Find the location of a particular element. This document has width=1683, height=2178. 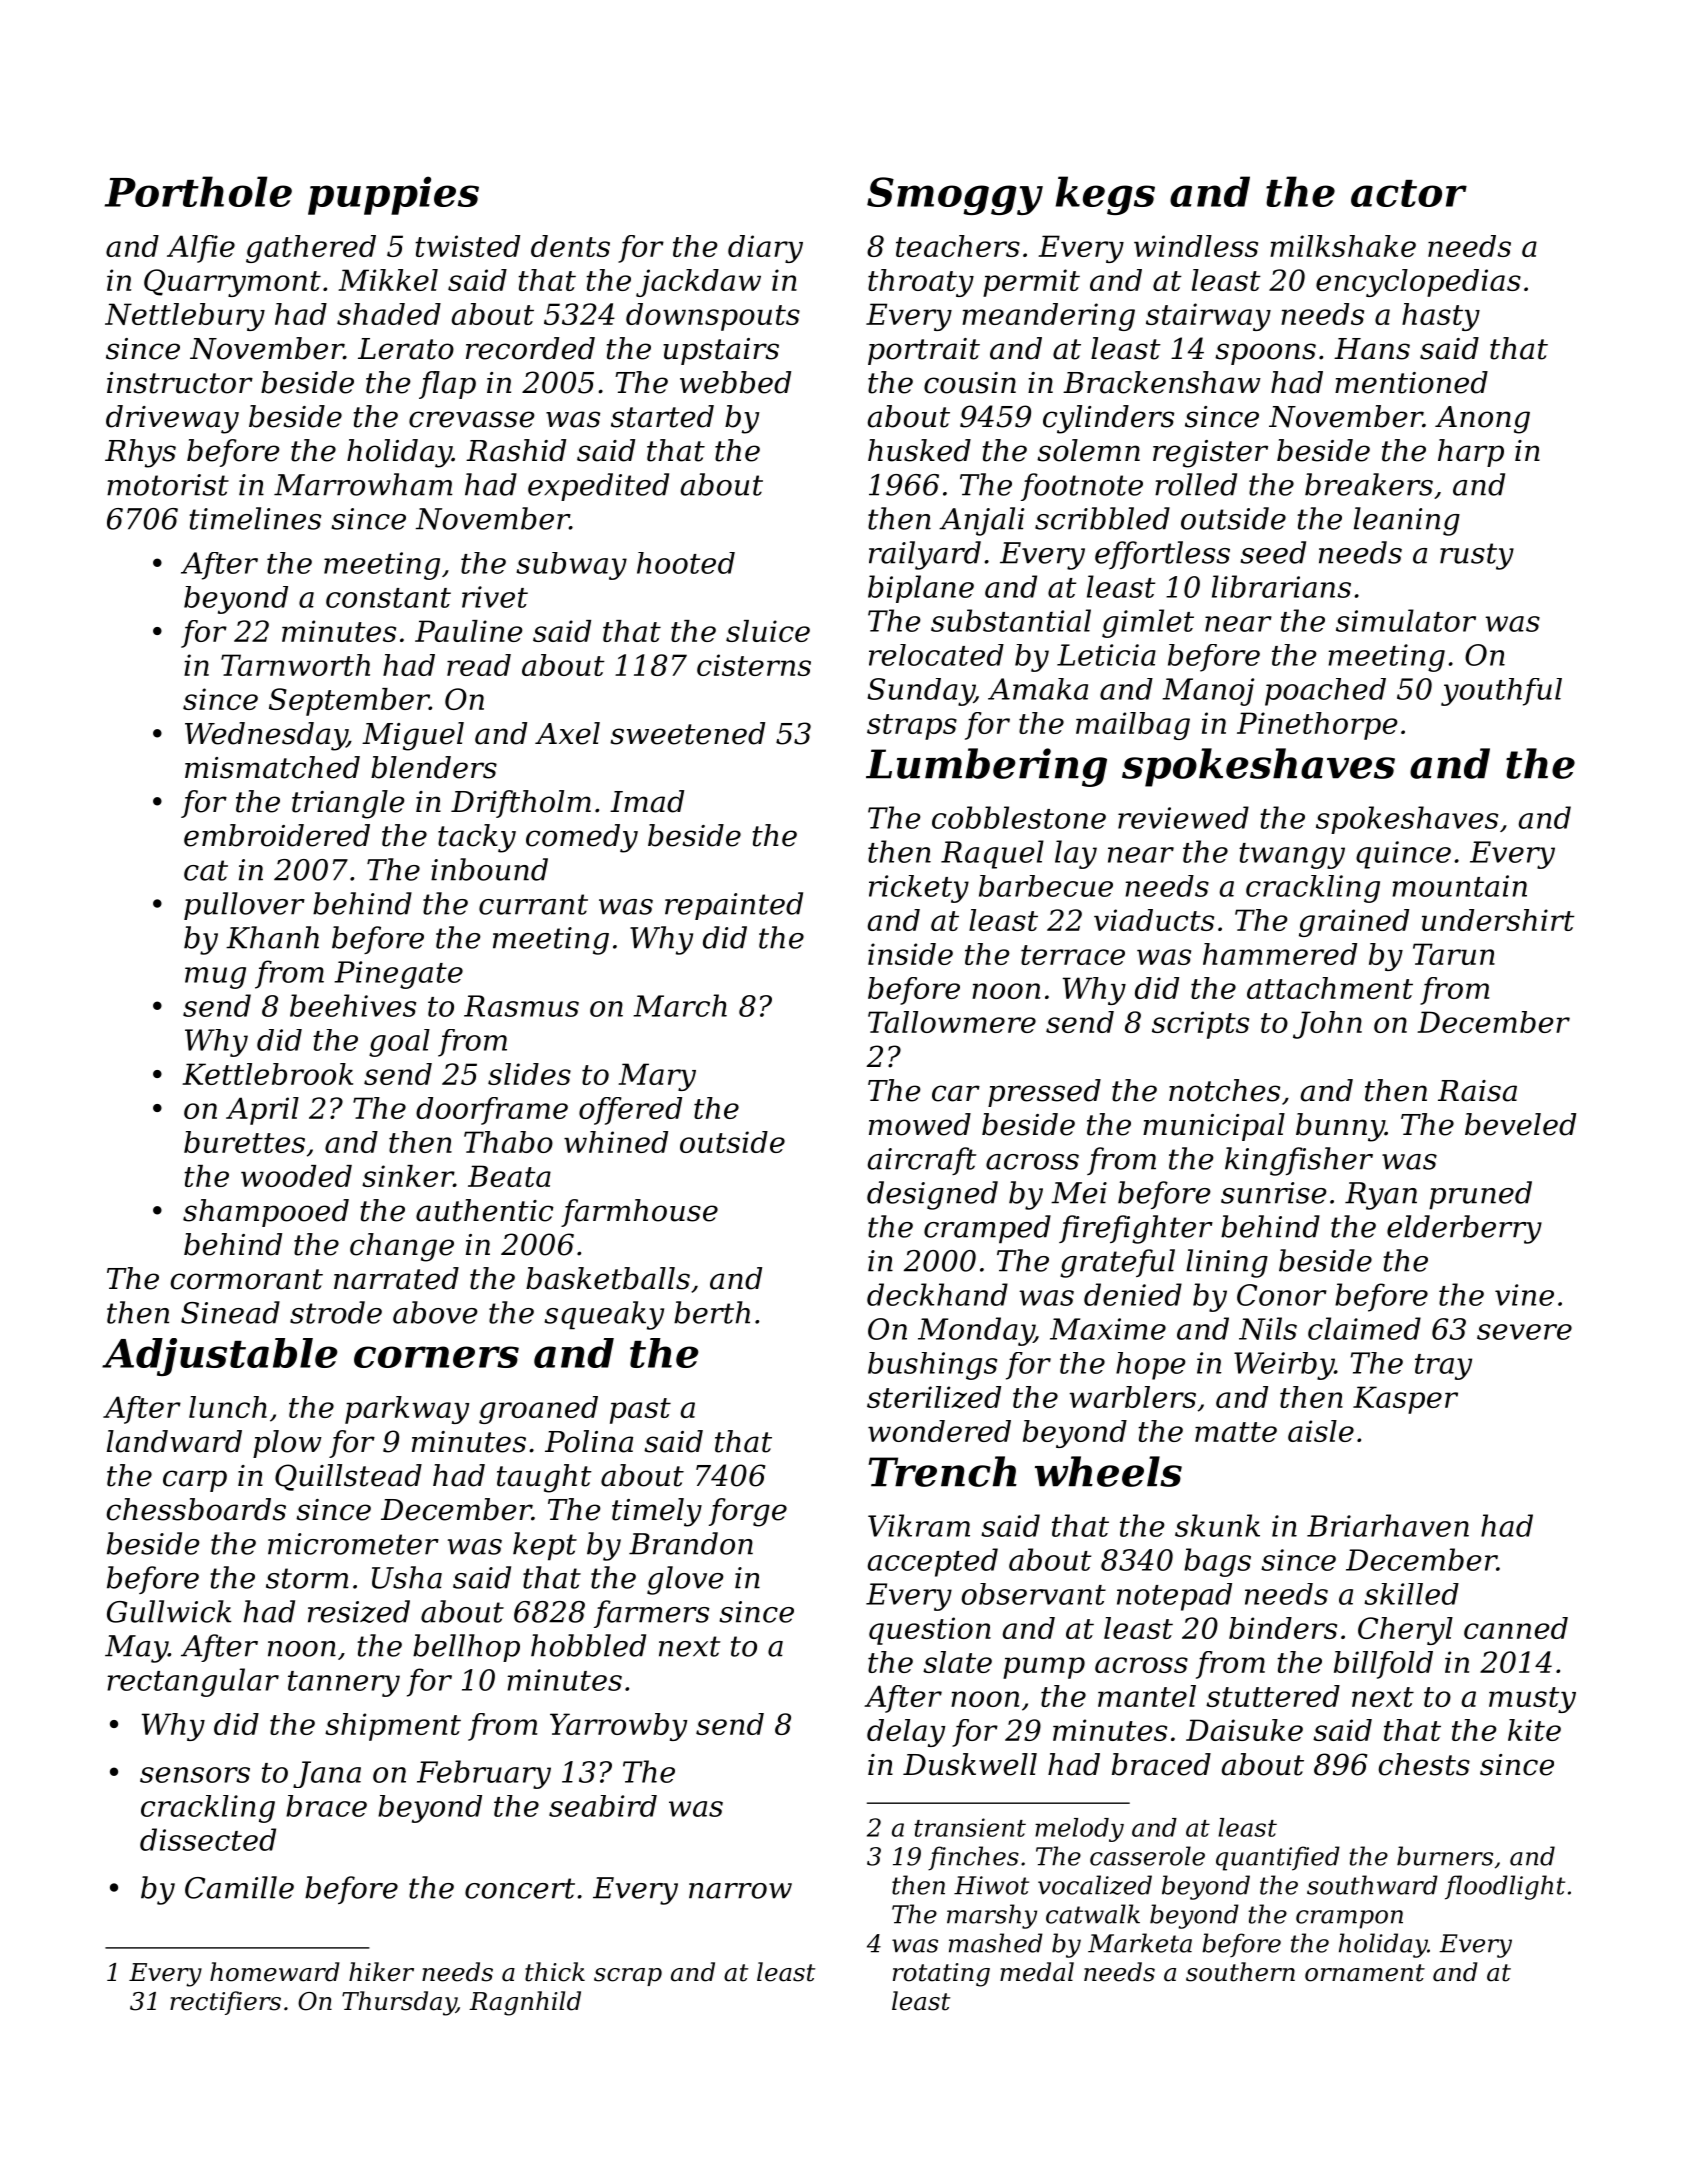

currant is located at coordinates (533, 904).
